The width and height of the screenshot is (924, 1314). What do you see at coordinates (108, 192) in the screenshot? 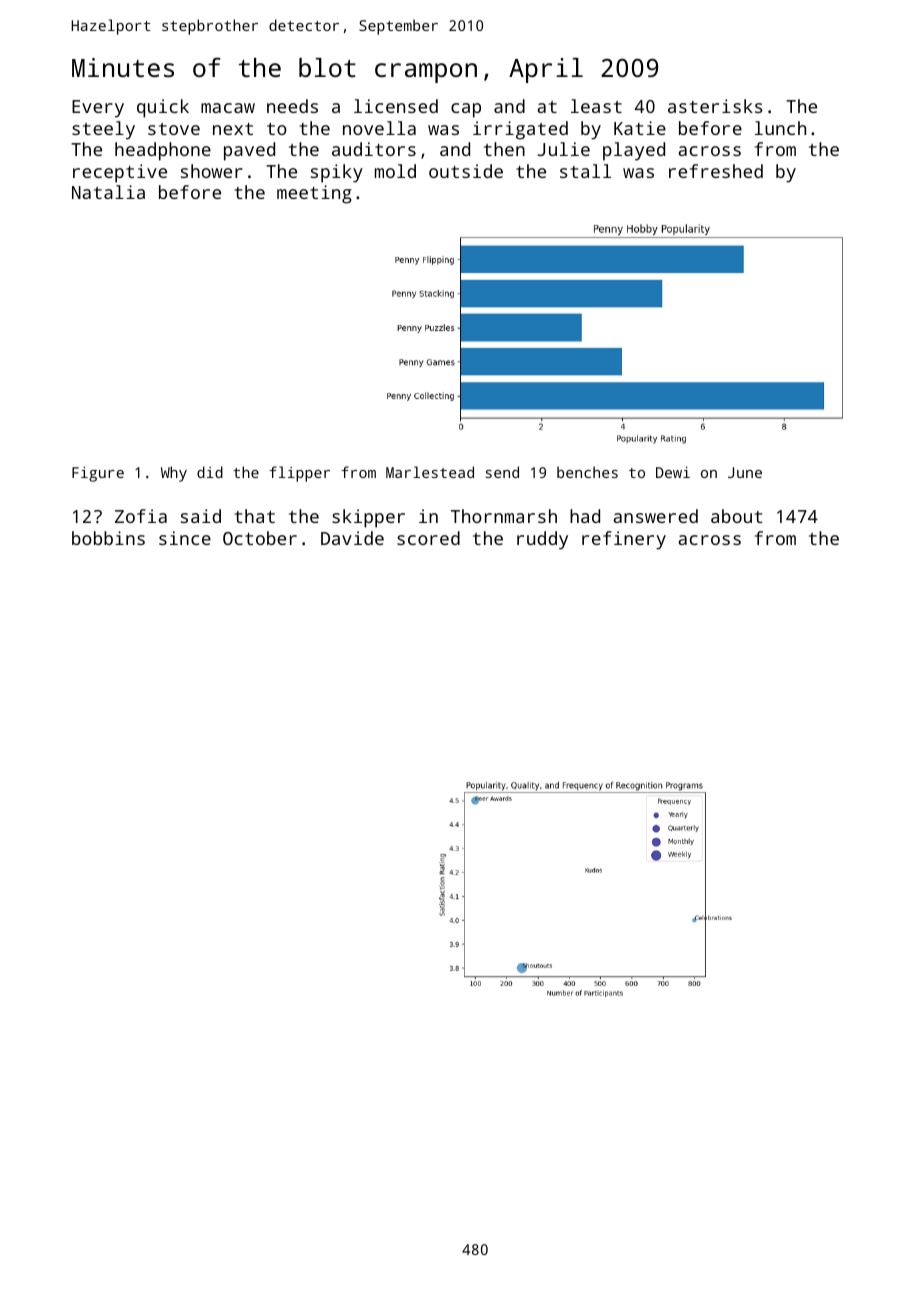
I see `Natalia` at bounding box center [108, 192].
